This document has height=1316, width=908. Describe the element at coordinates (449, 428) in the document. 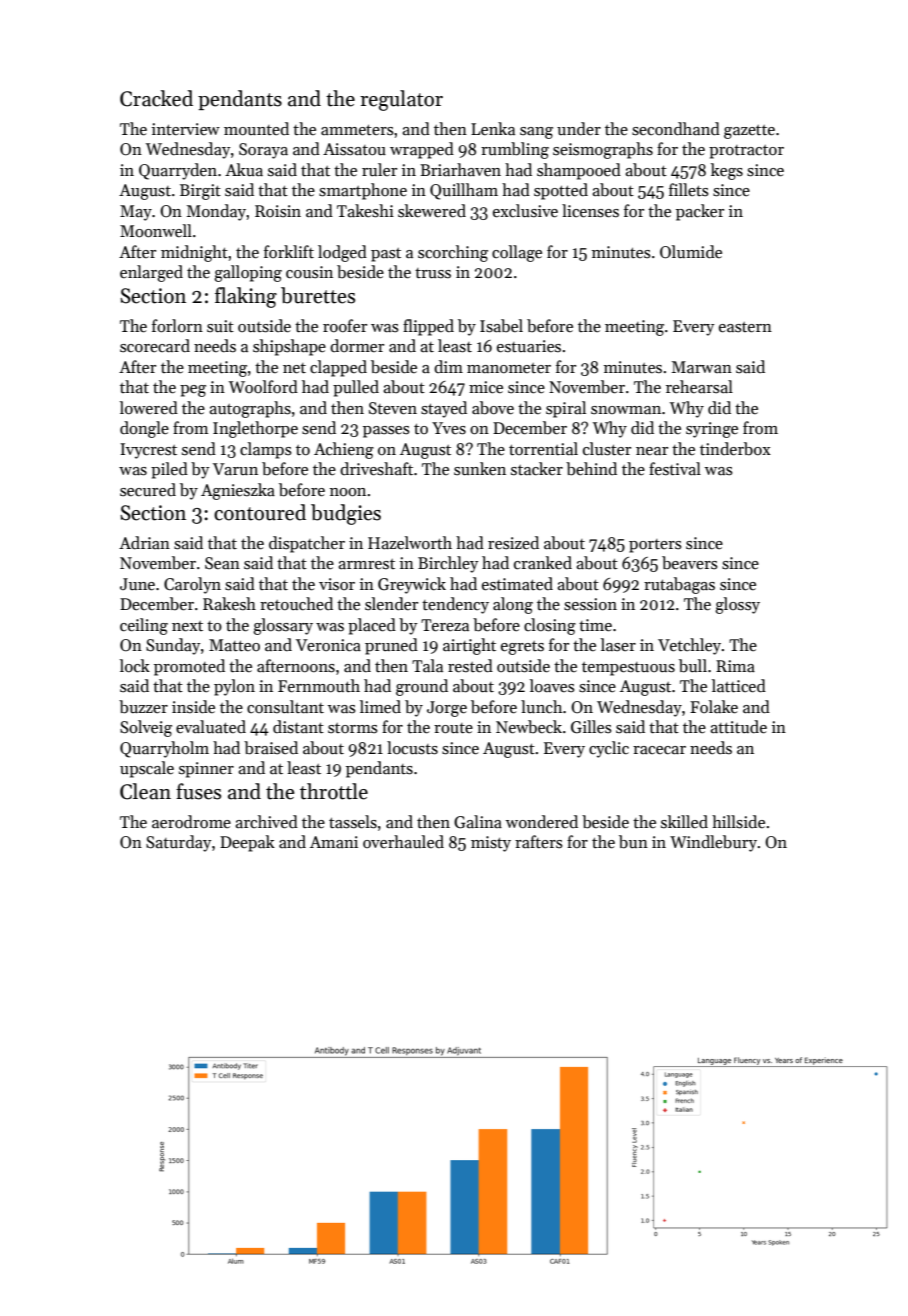

I see `Yves` at that location.
